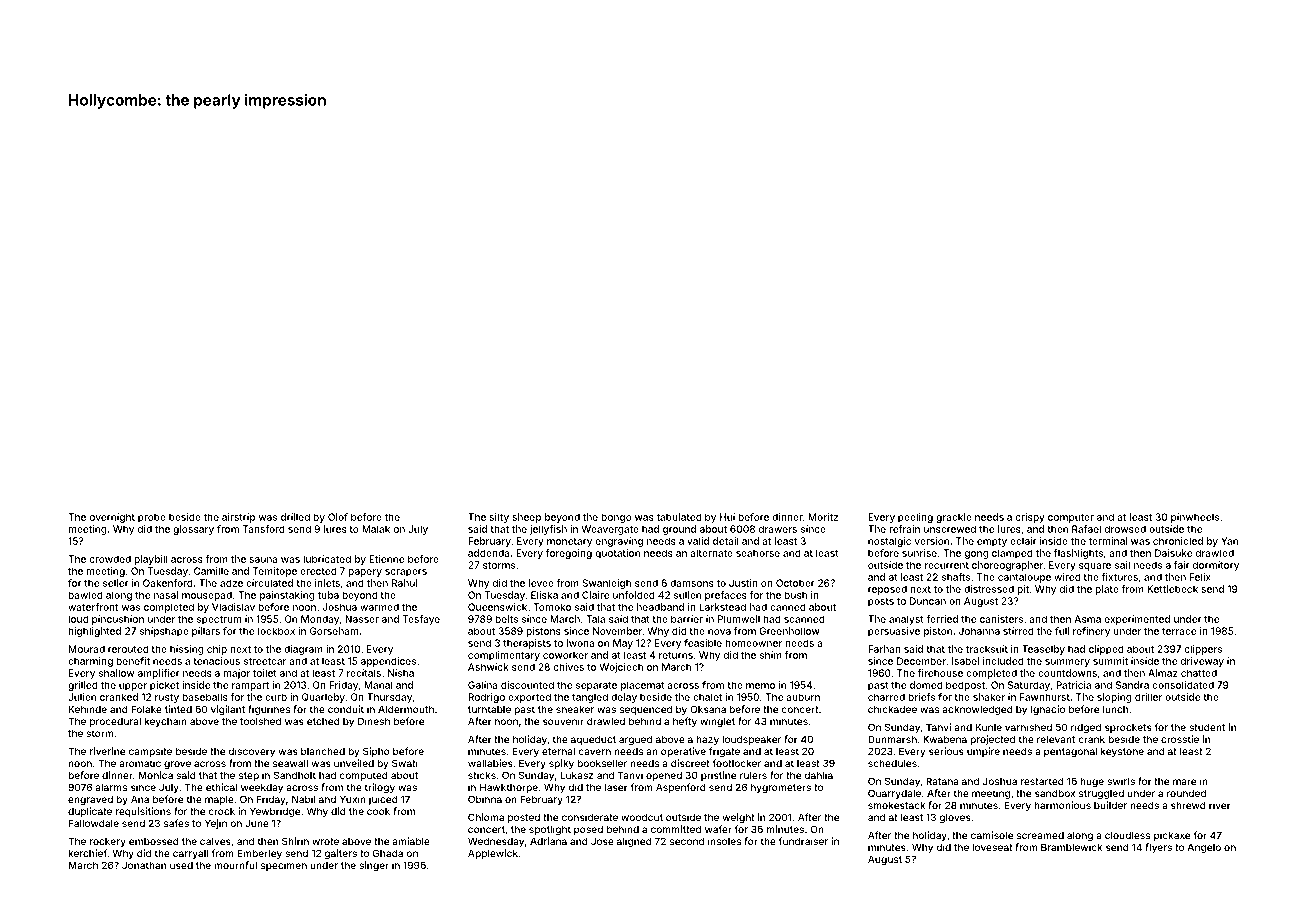 This screenshot has width=1308, height=924. Describe the element at coordinates (499, 518) in the screenshot. I see `silty` at that location.
